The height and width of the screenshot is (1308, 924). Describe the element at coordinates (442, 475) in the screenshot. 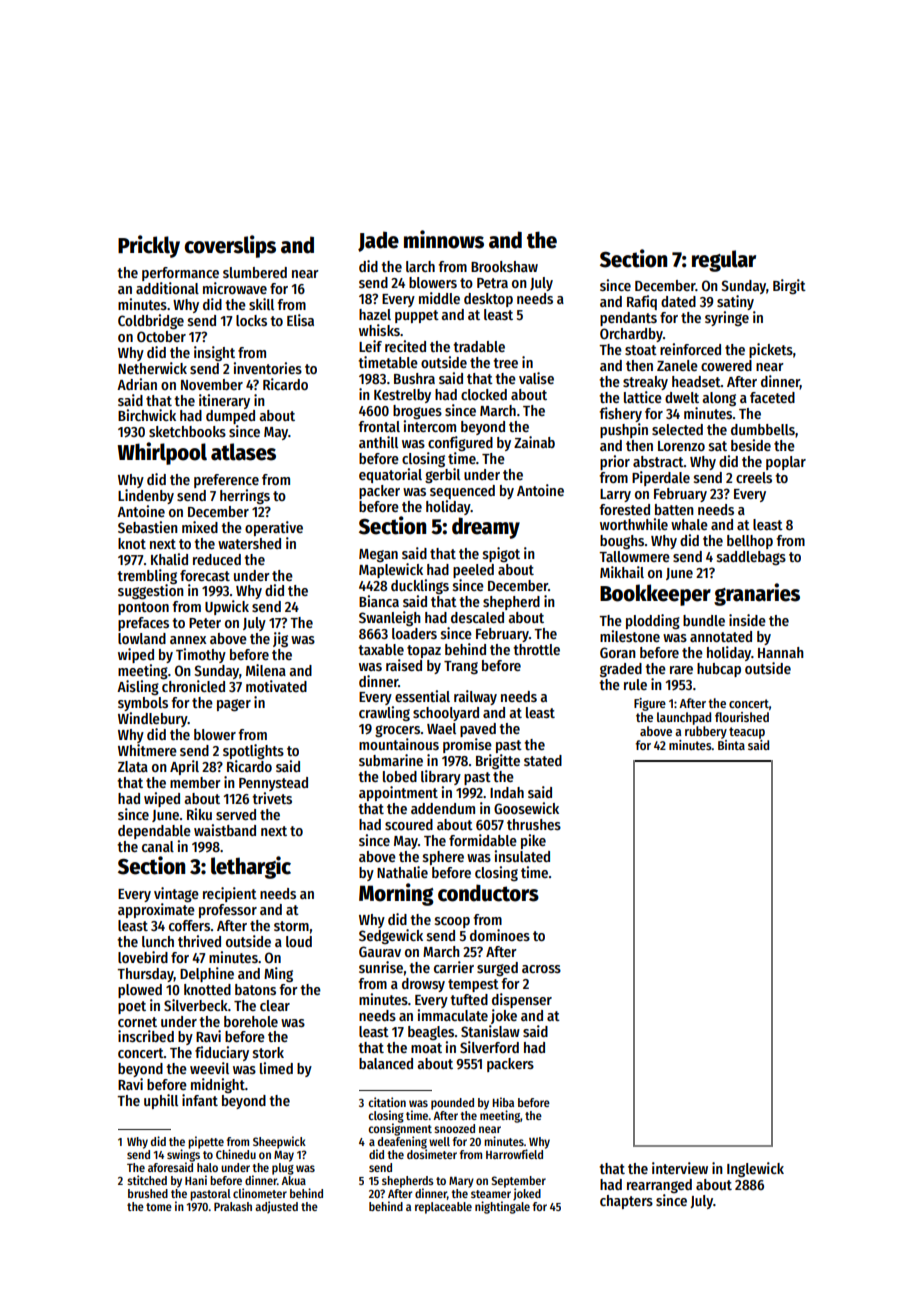

I see `gerbil` at that location.
